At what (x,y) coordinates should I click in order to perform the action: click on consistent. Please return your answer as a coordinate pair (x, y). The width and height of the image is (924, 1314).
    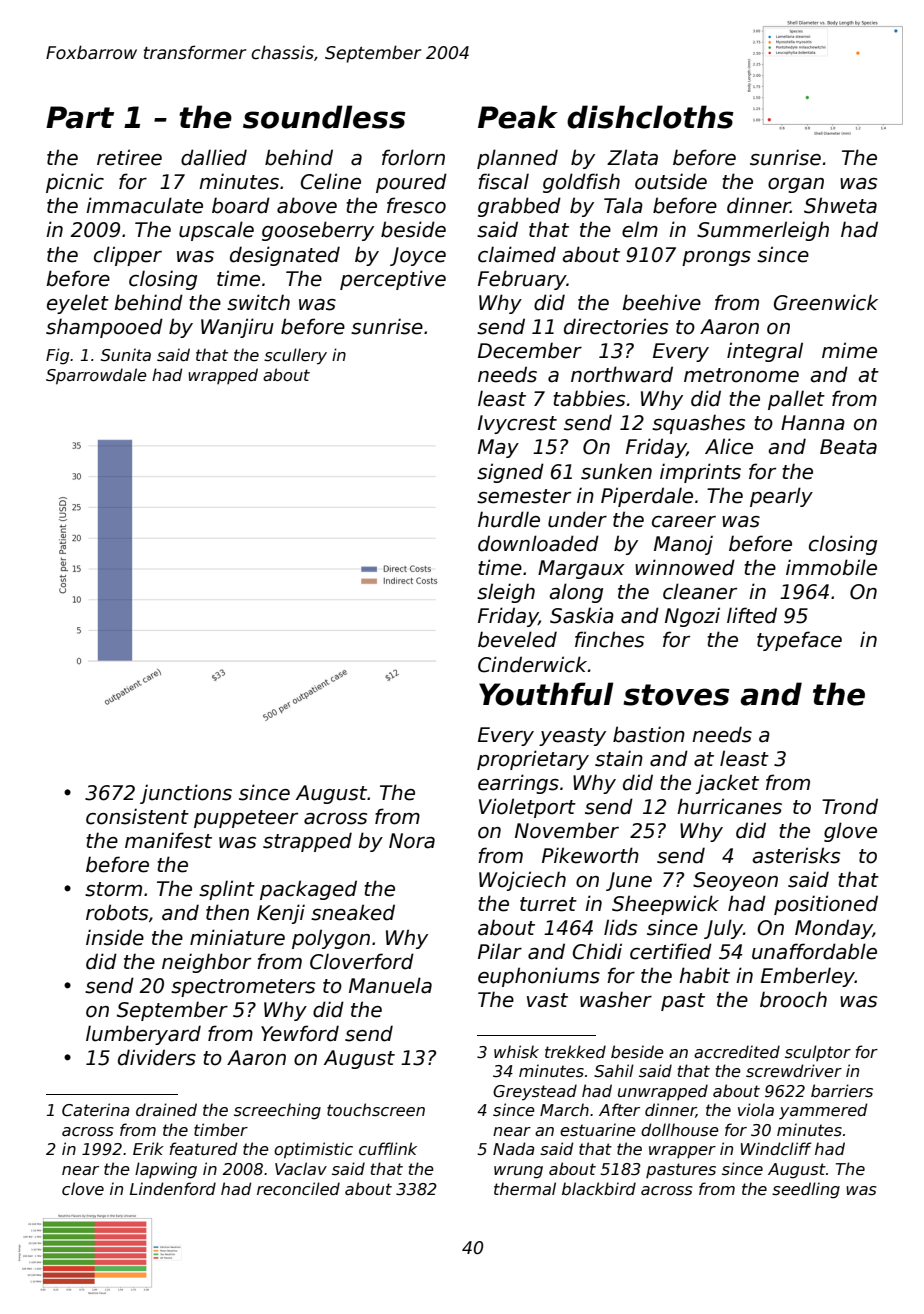
    Looking at the image, I should click on (137, 816).
